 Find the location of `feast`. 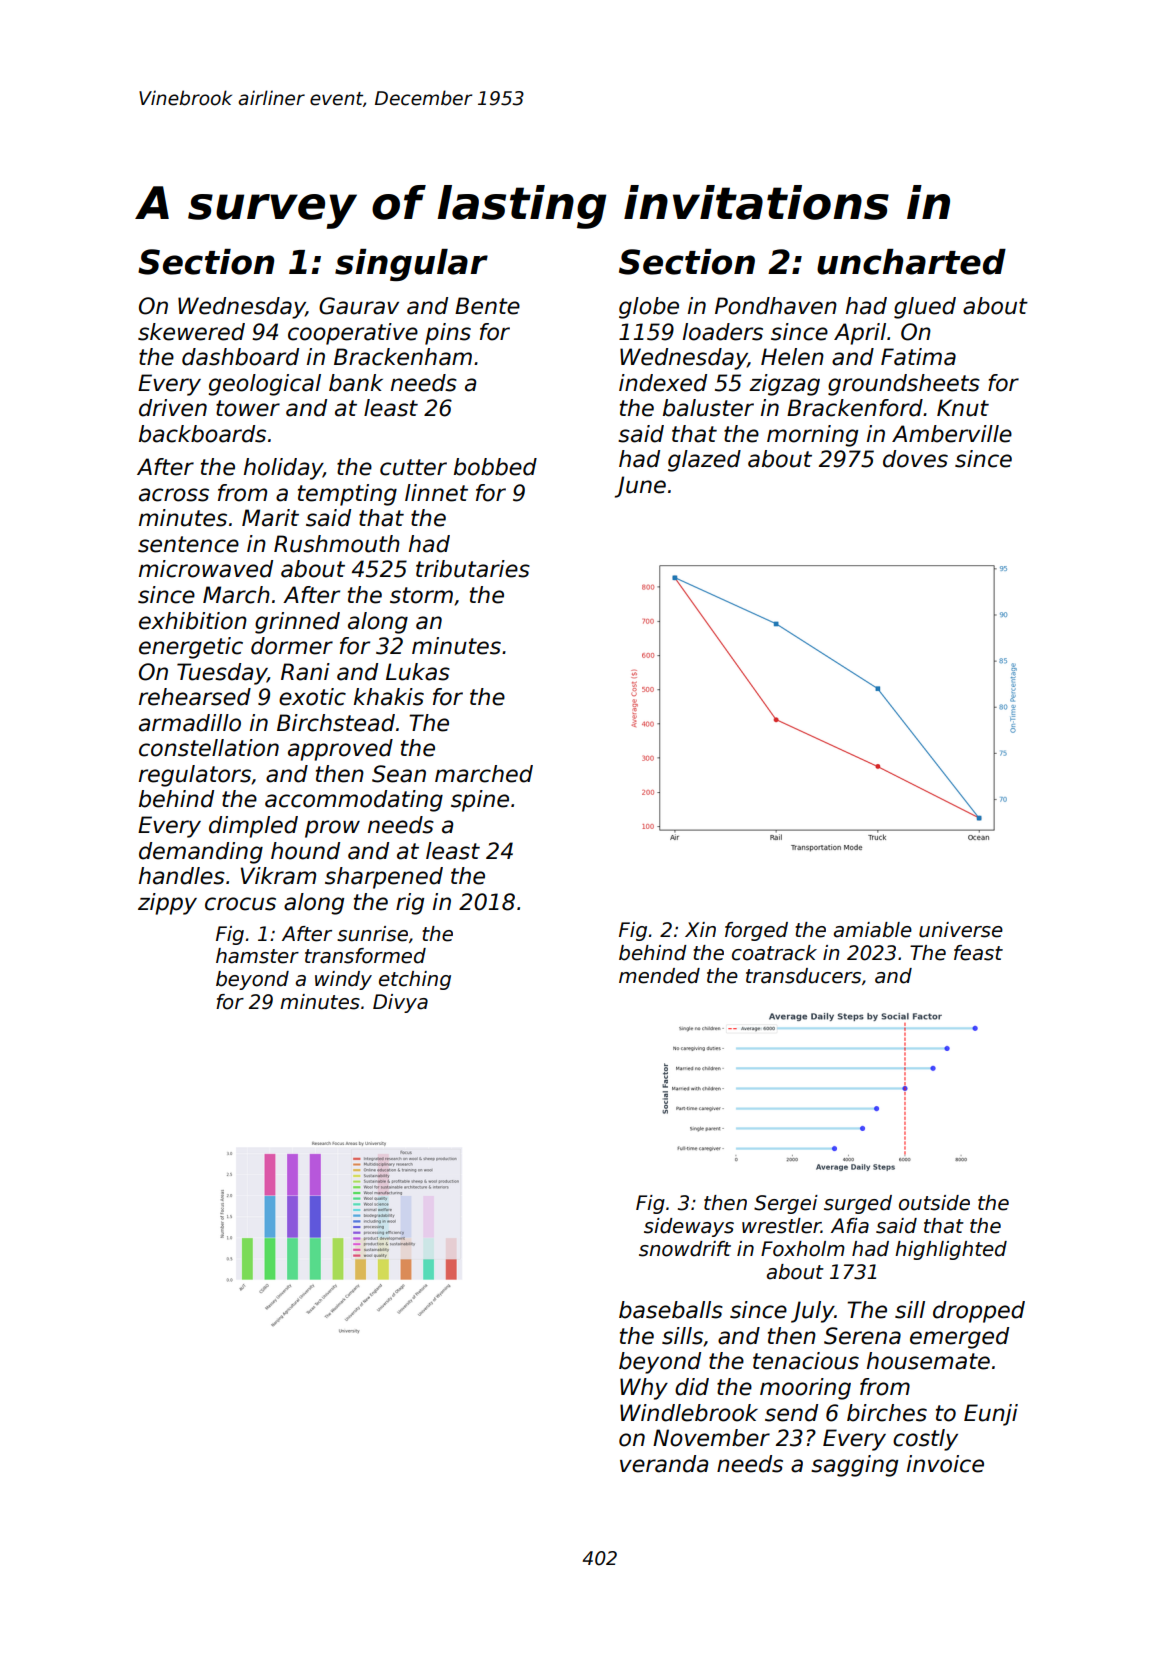

feast is located at coordinates (978, 953).
